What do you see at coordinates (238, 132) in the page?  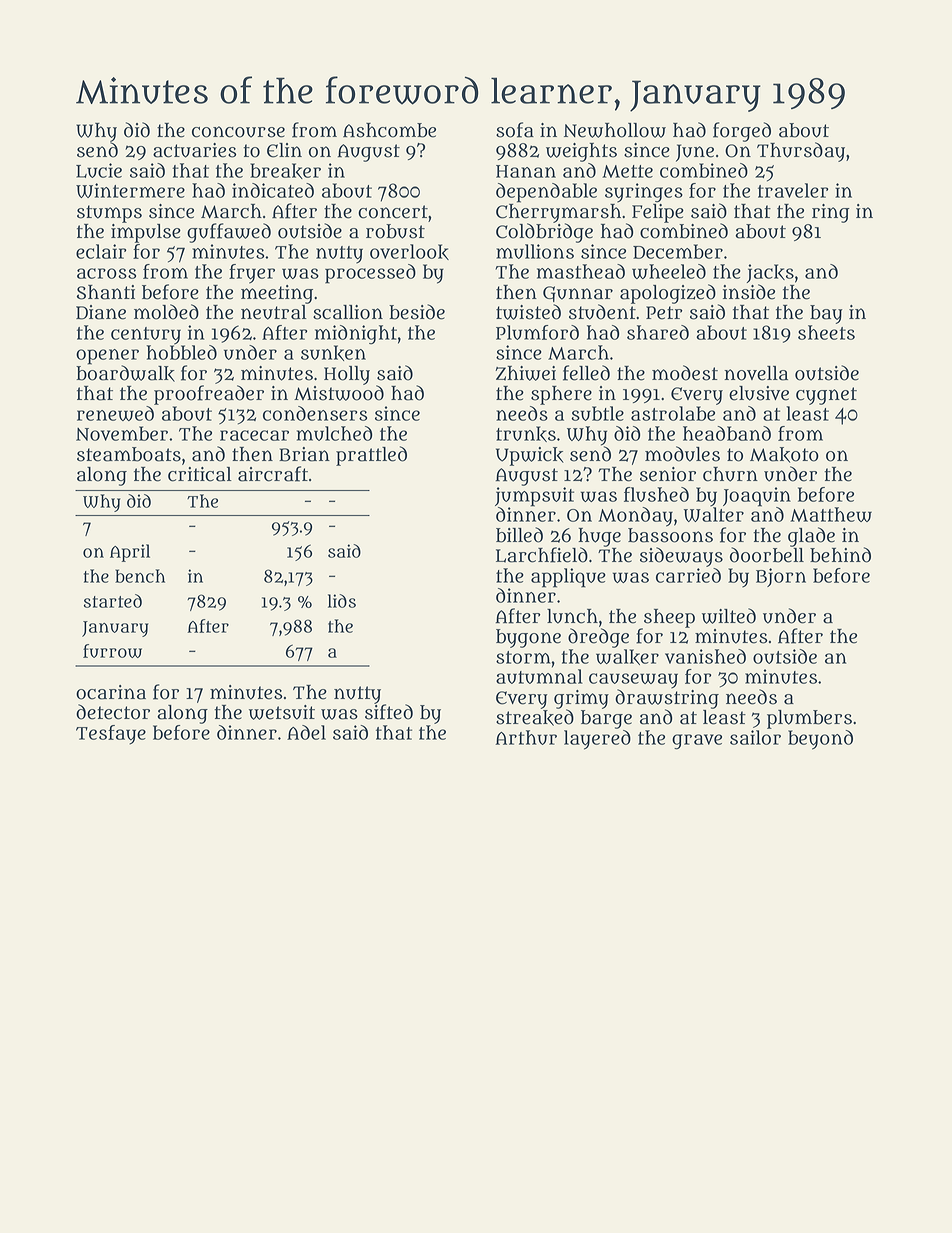 I see `concourse` at bounding box center [238, 132].
